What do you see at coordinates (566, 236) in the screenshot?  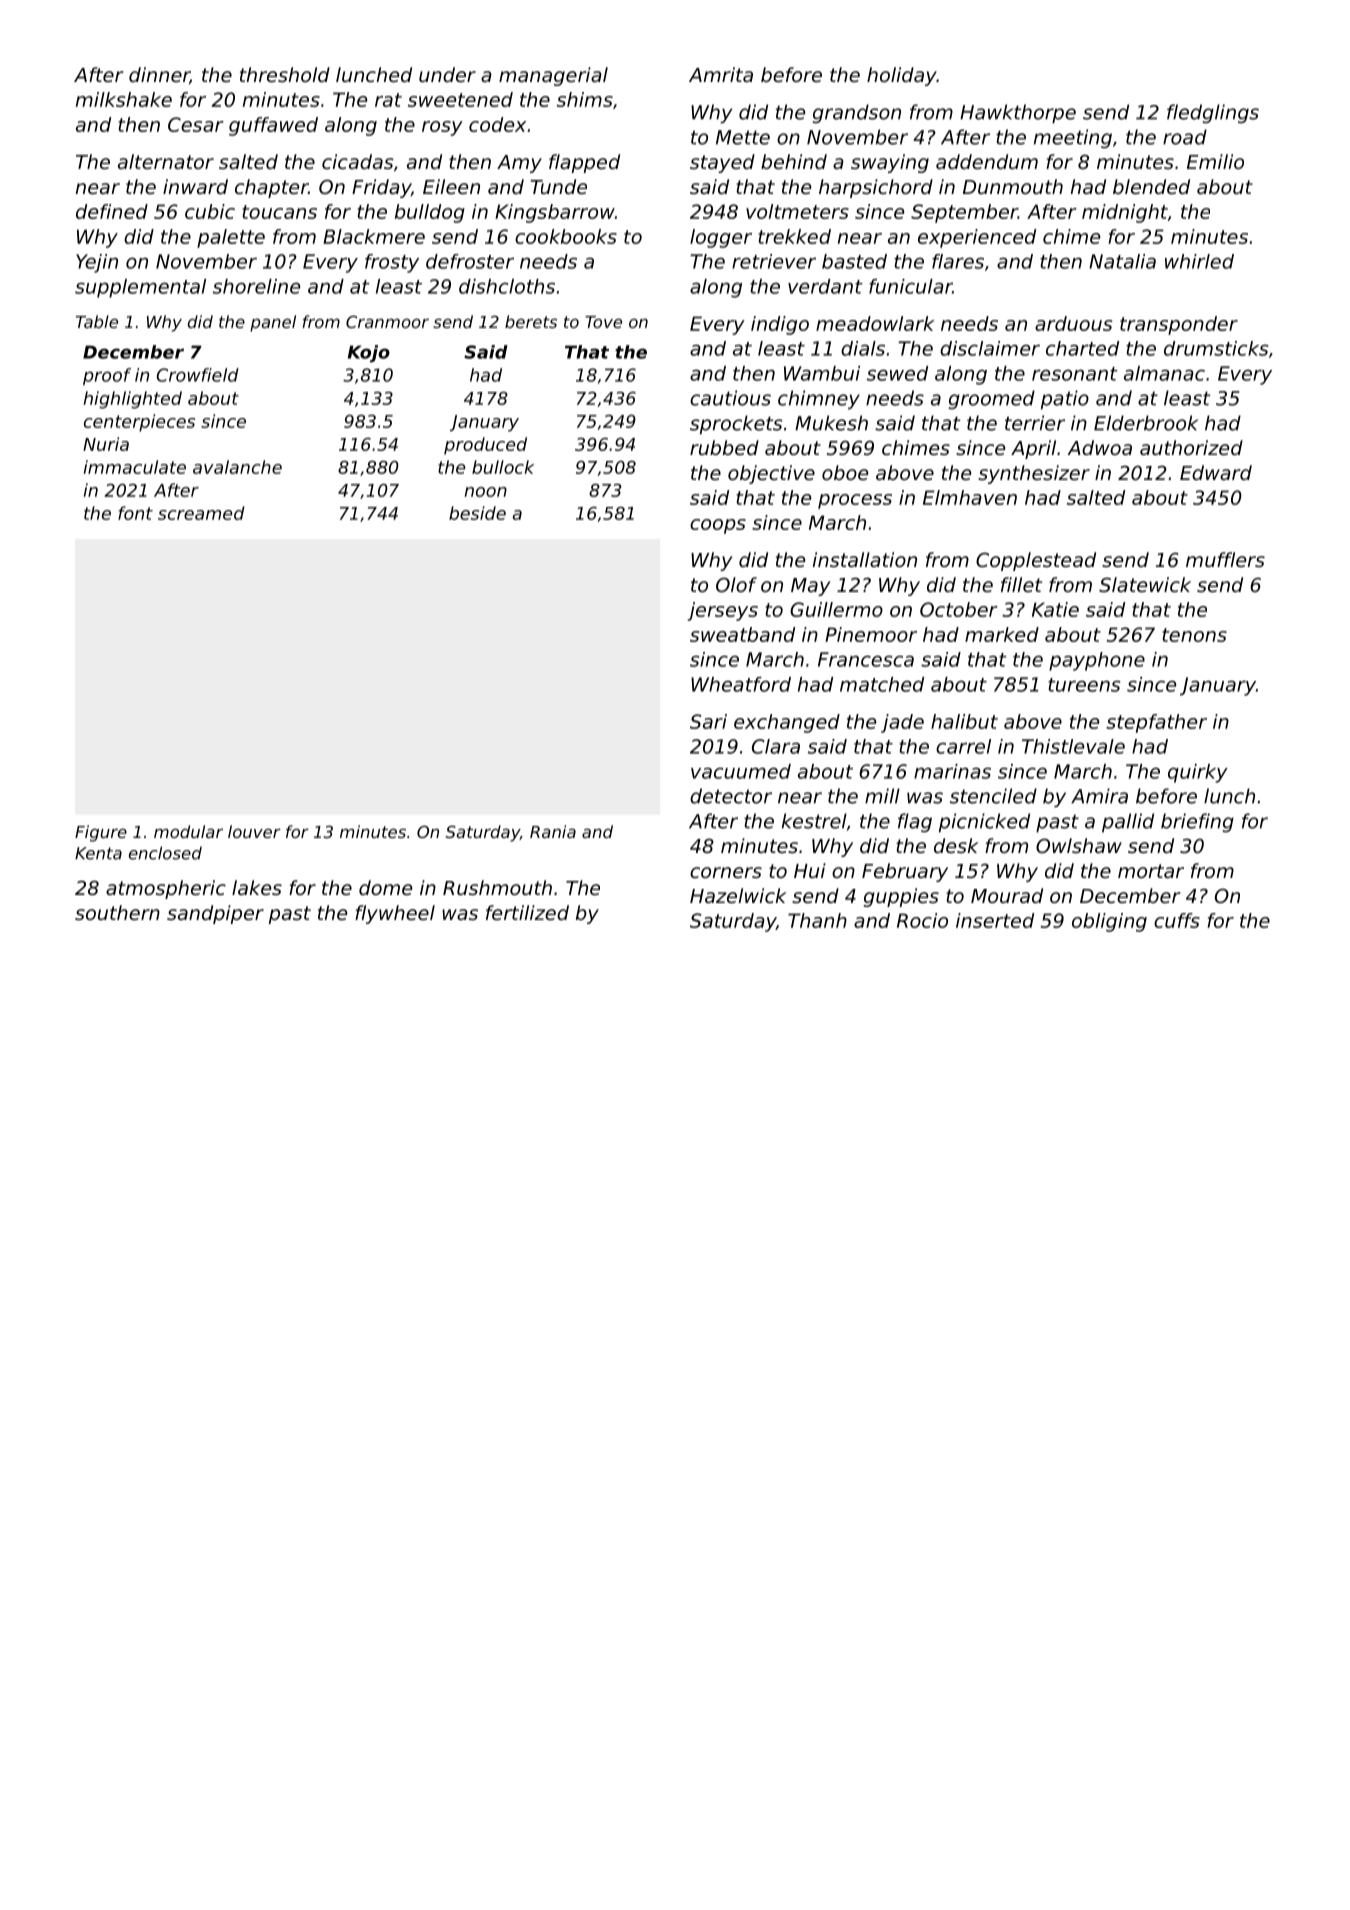 I see `cookbooks` at bounding box center [566, 236].
